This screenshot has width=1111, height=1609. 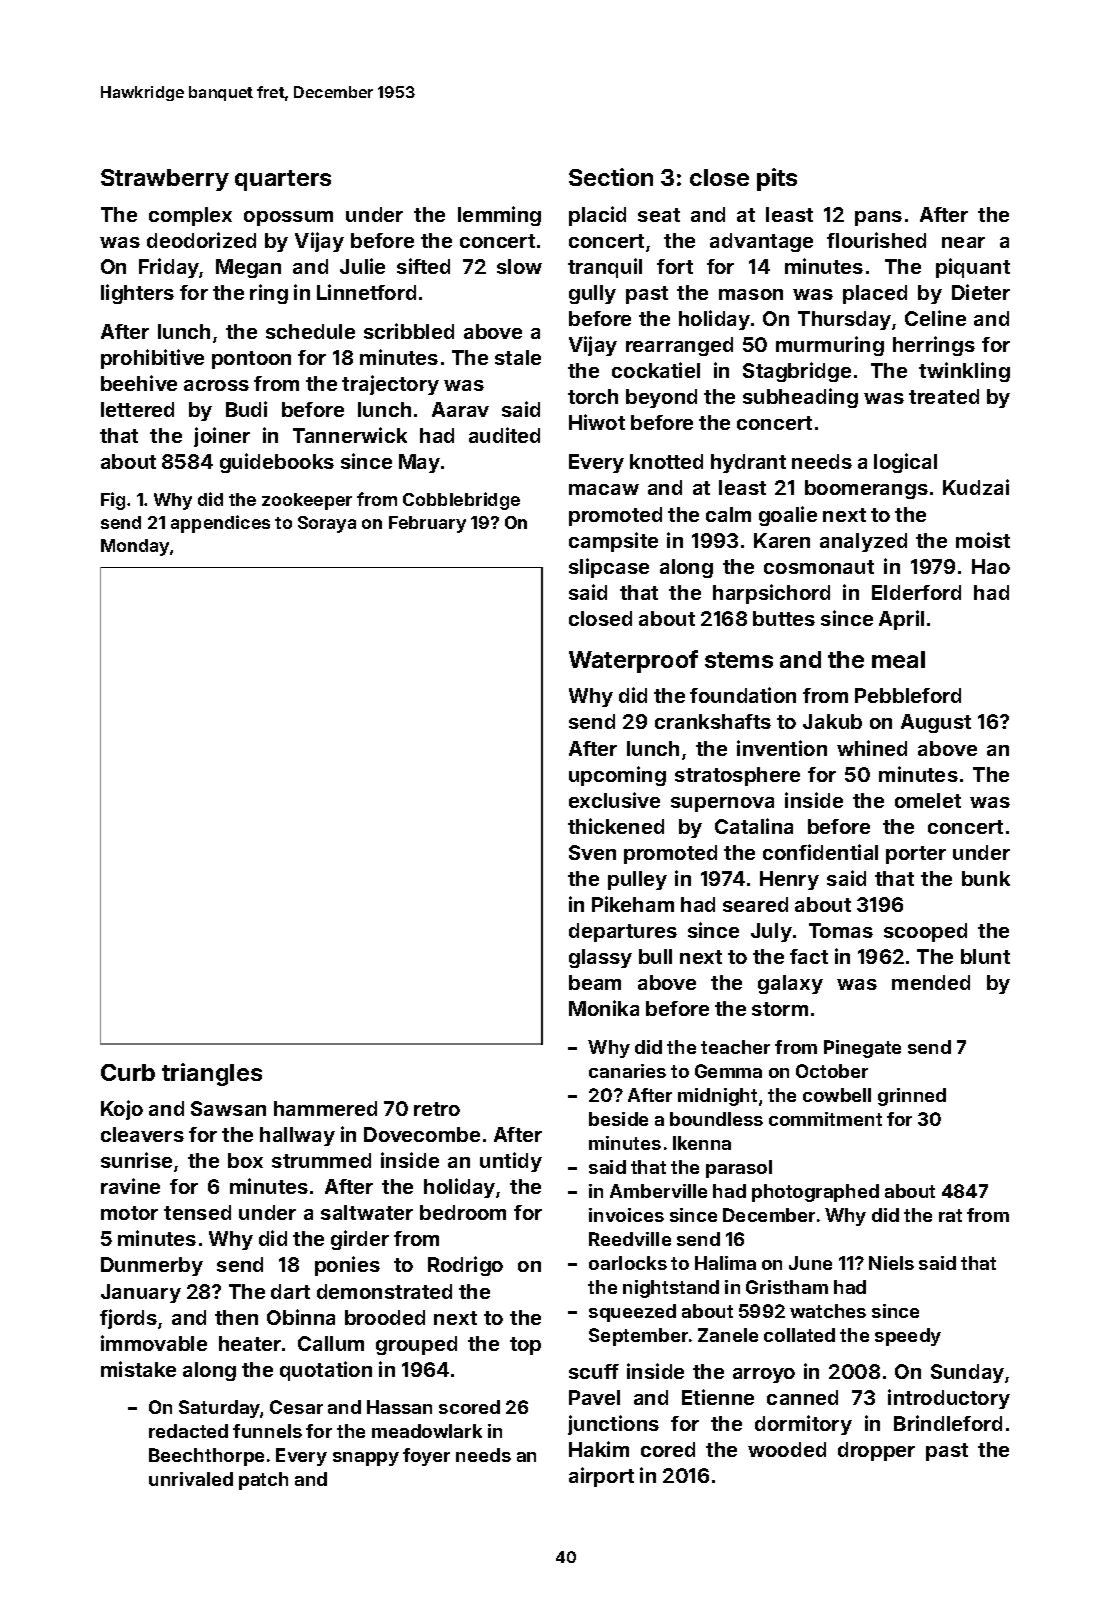 I want to click on thickened, so click(x=616, y=826).
